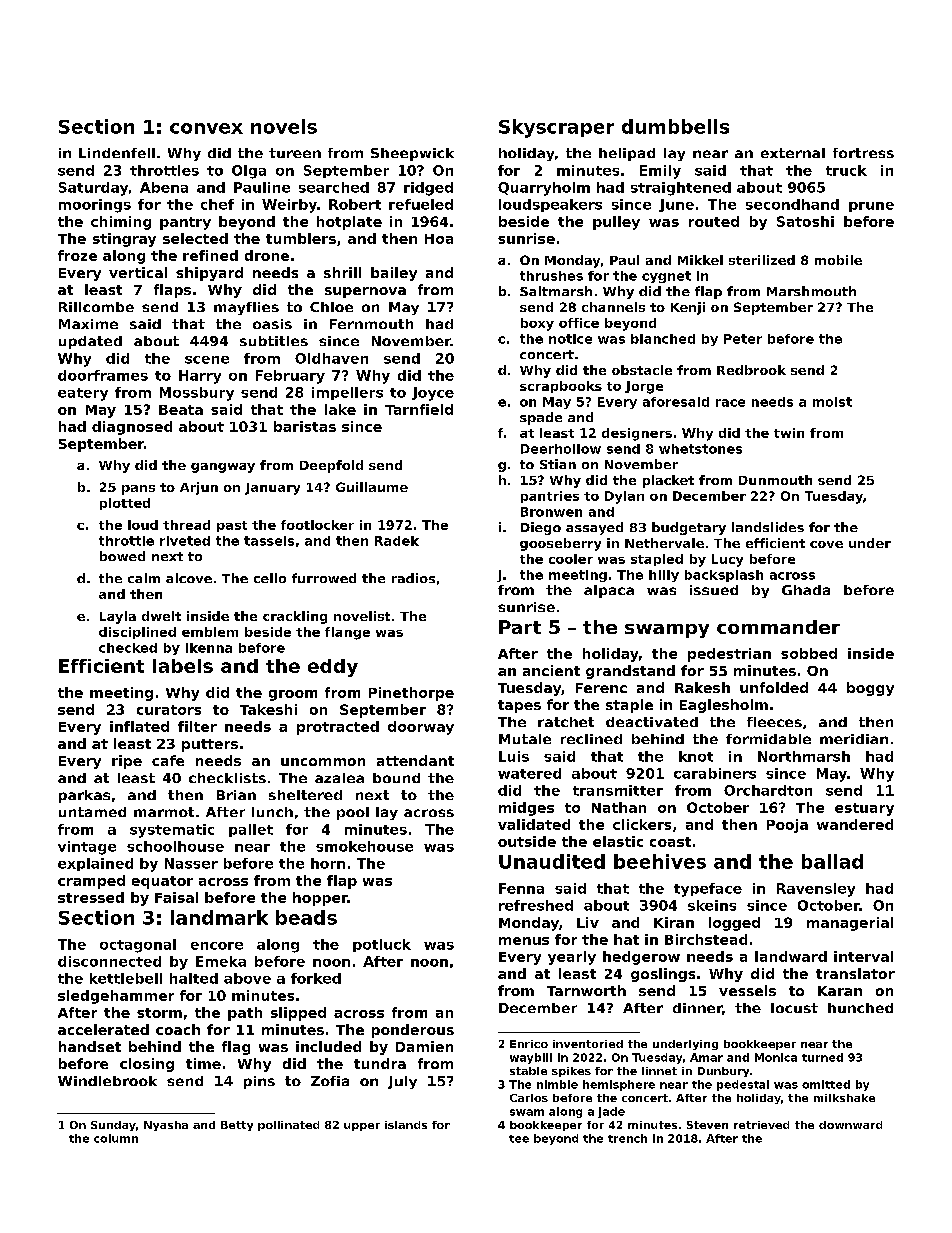 This screenshot has height=1233, width=952. I want to click on Saturday, so click(93, 189).
